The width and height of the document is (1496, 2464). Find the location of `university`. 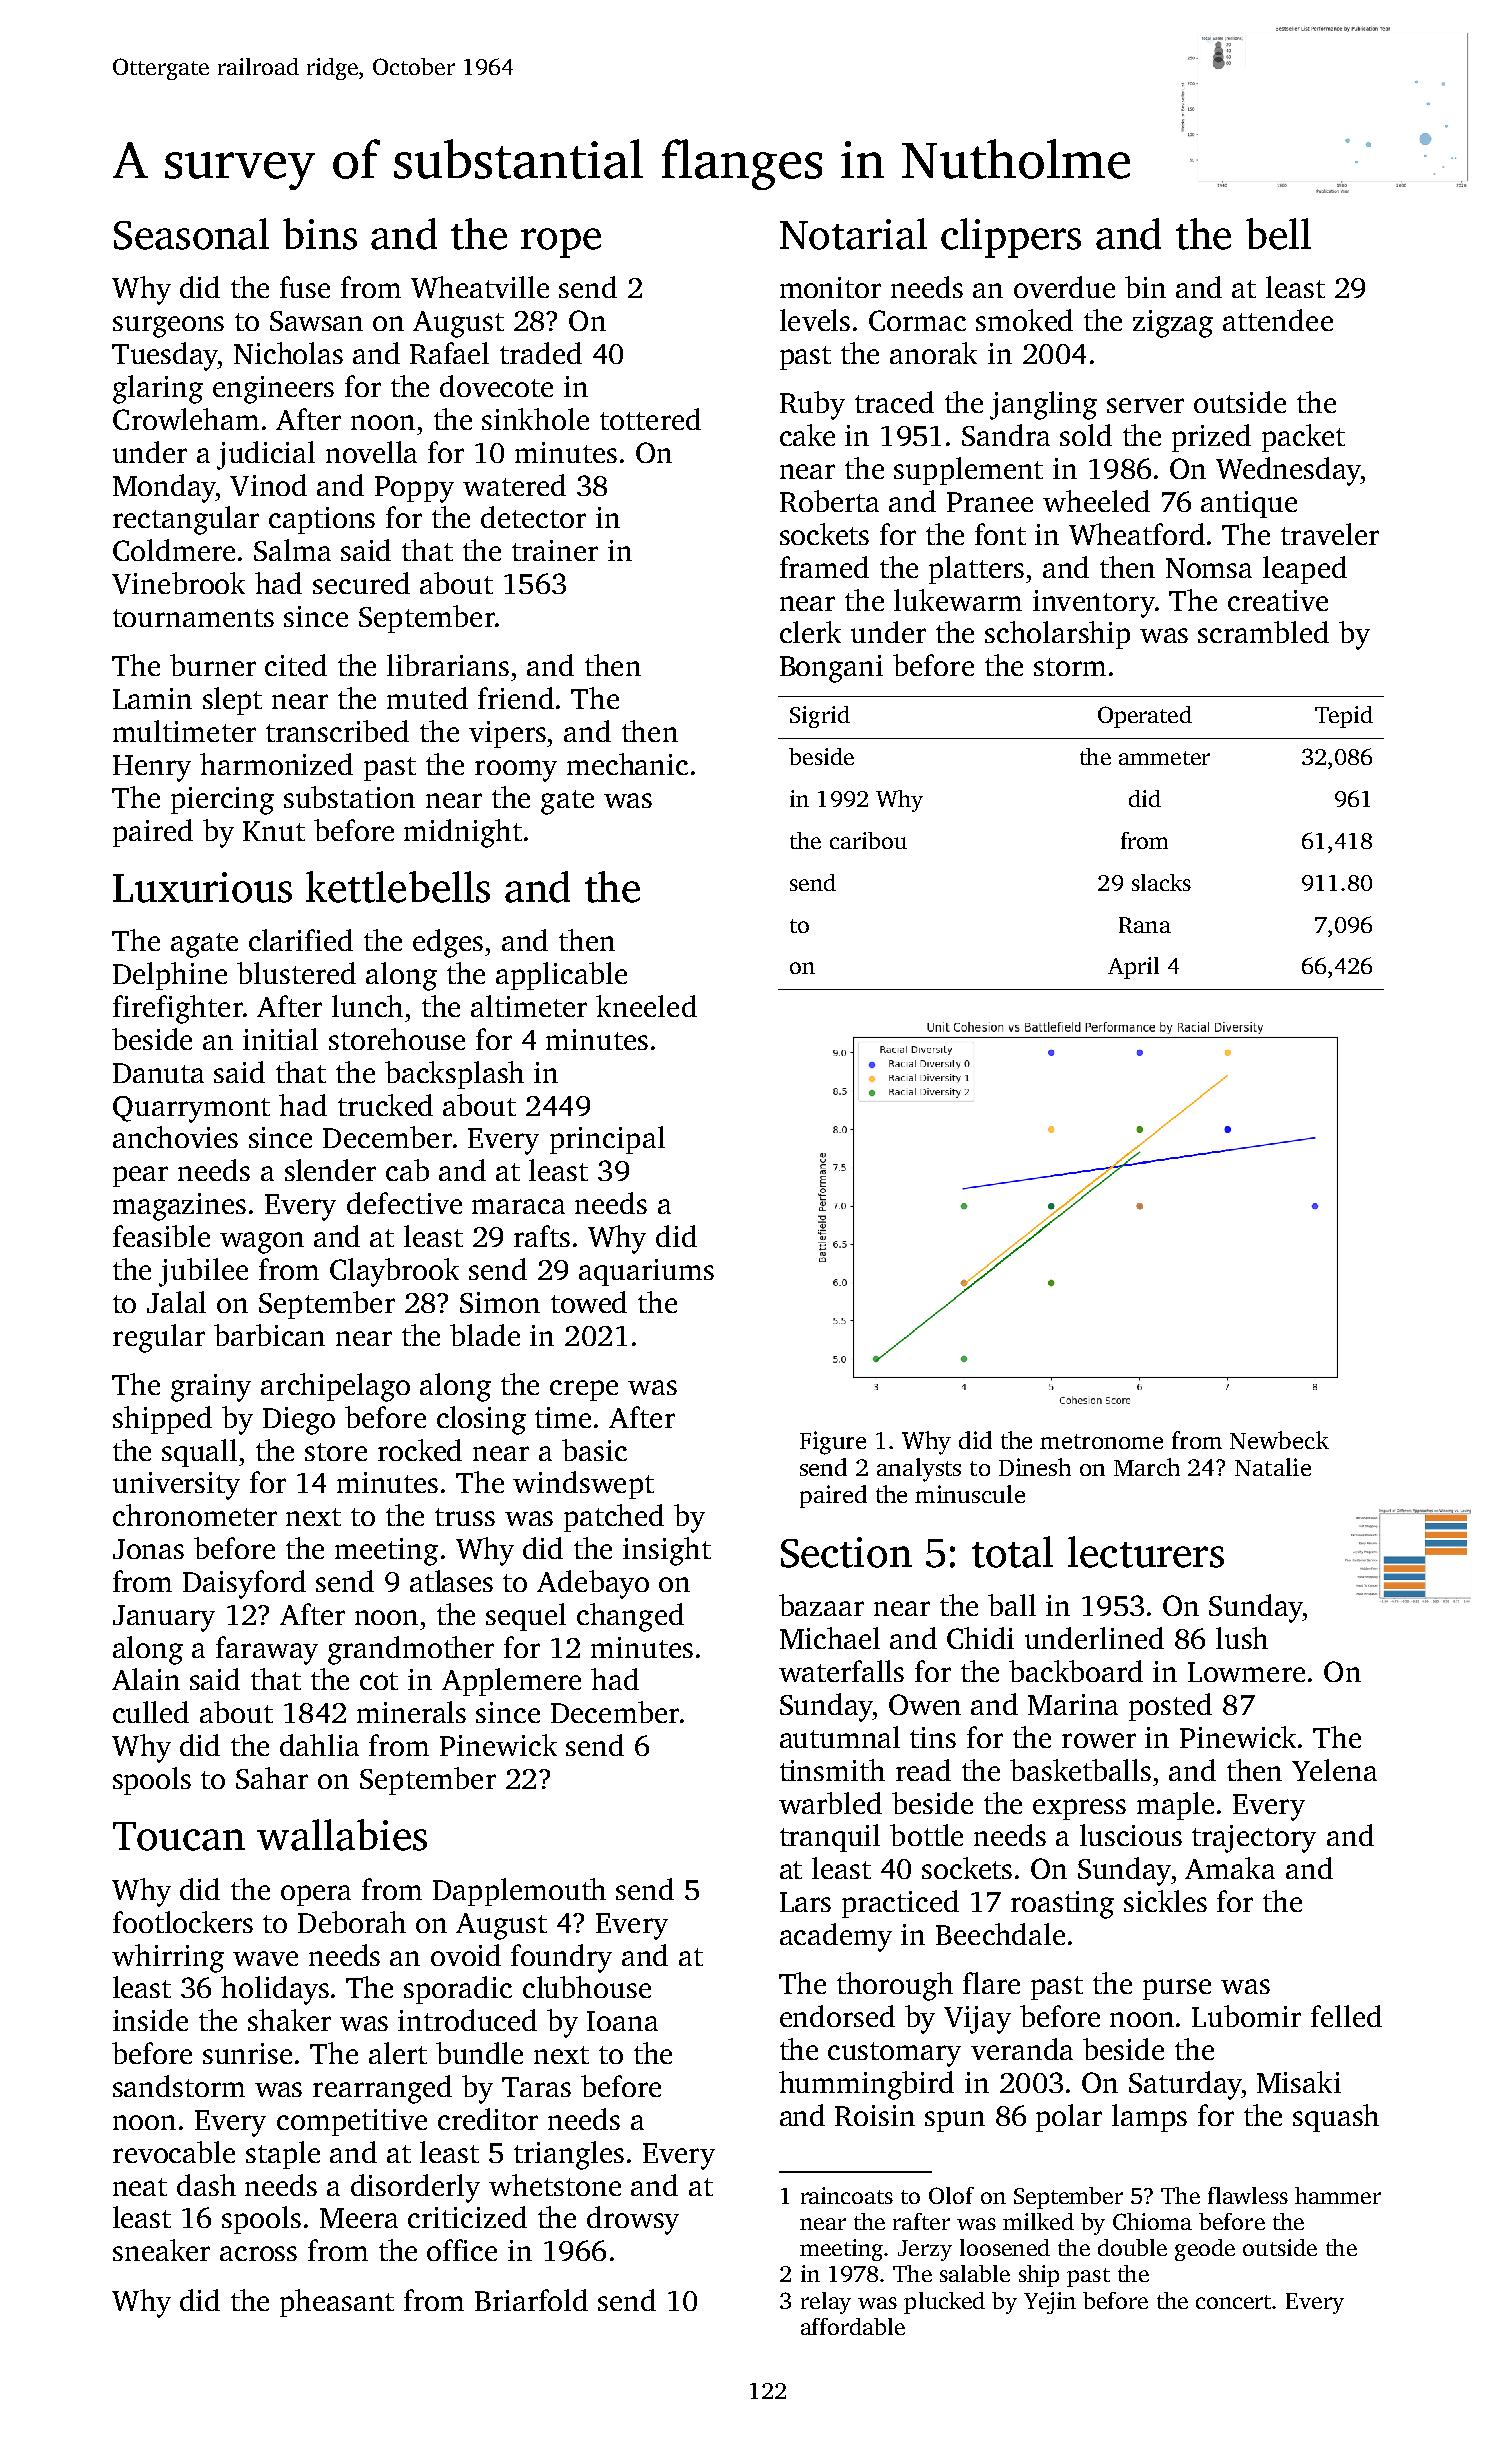

university is located at coordinates (176, 1486).
